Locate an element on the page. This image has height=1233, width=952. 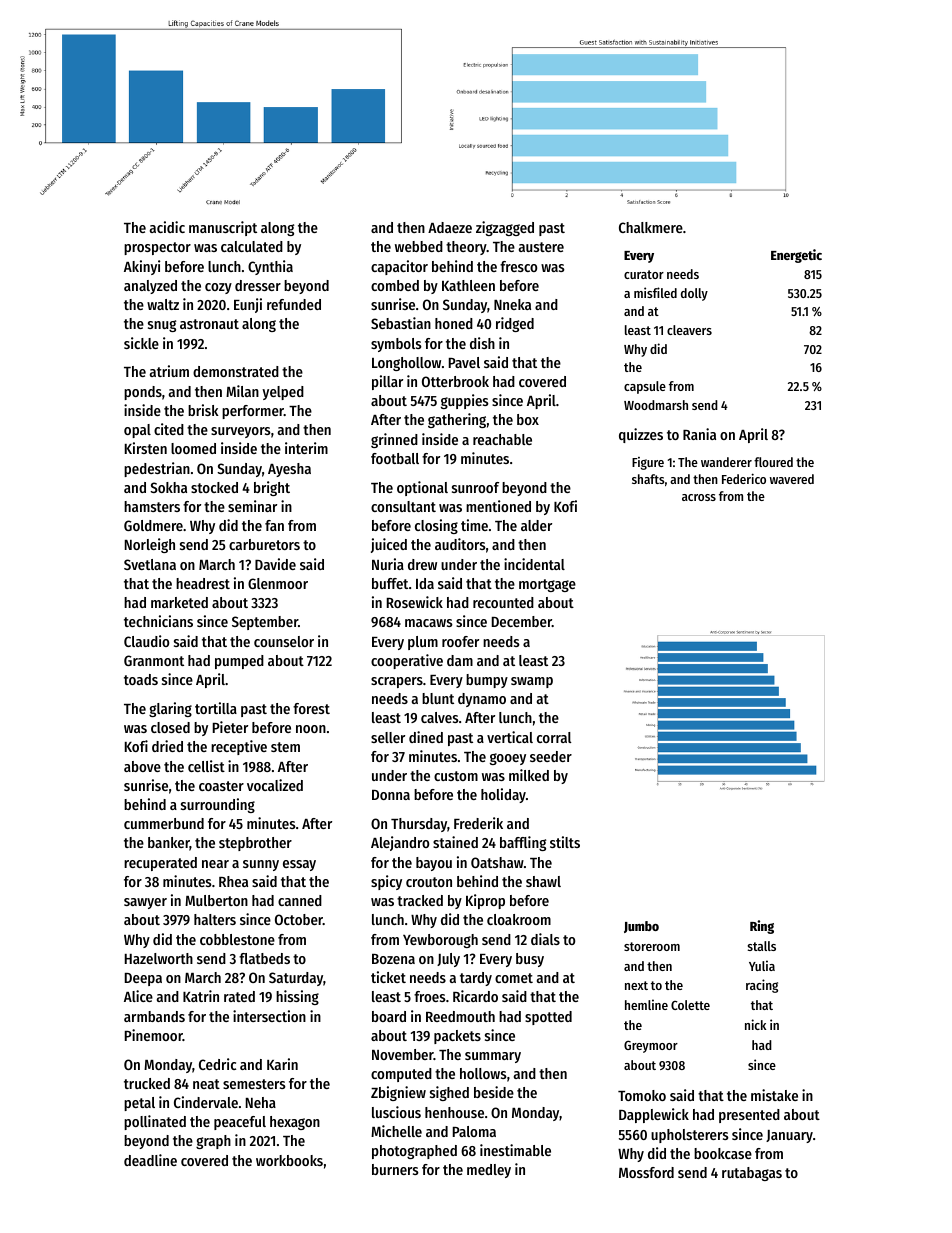
acidic is located at coordinates (167, 227).
